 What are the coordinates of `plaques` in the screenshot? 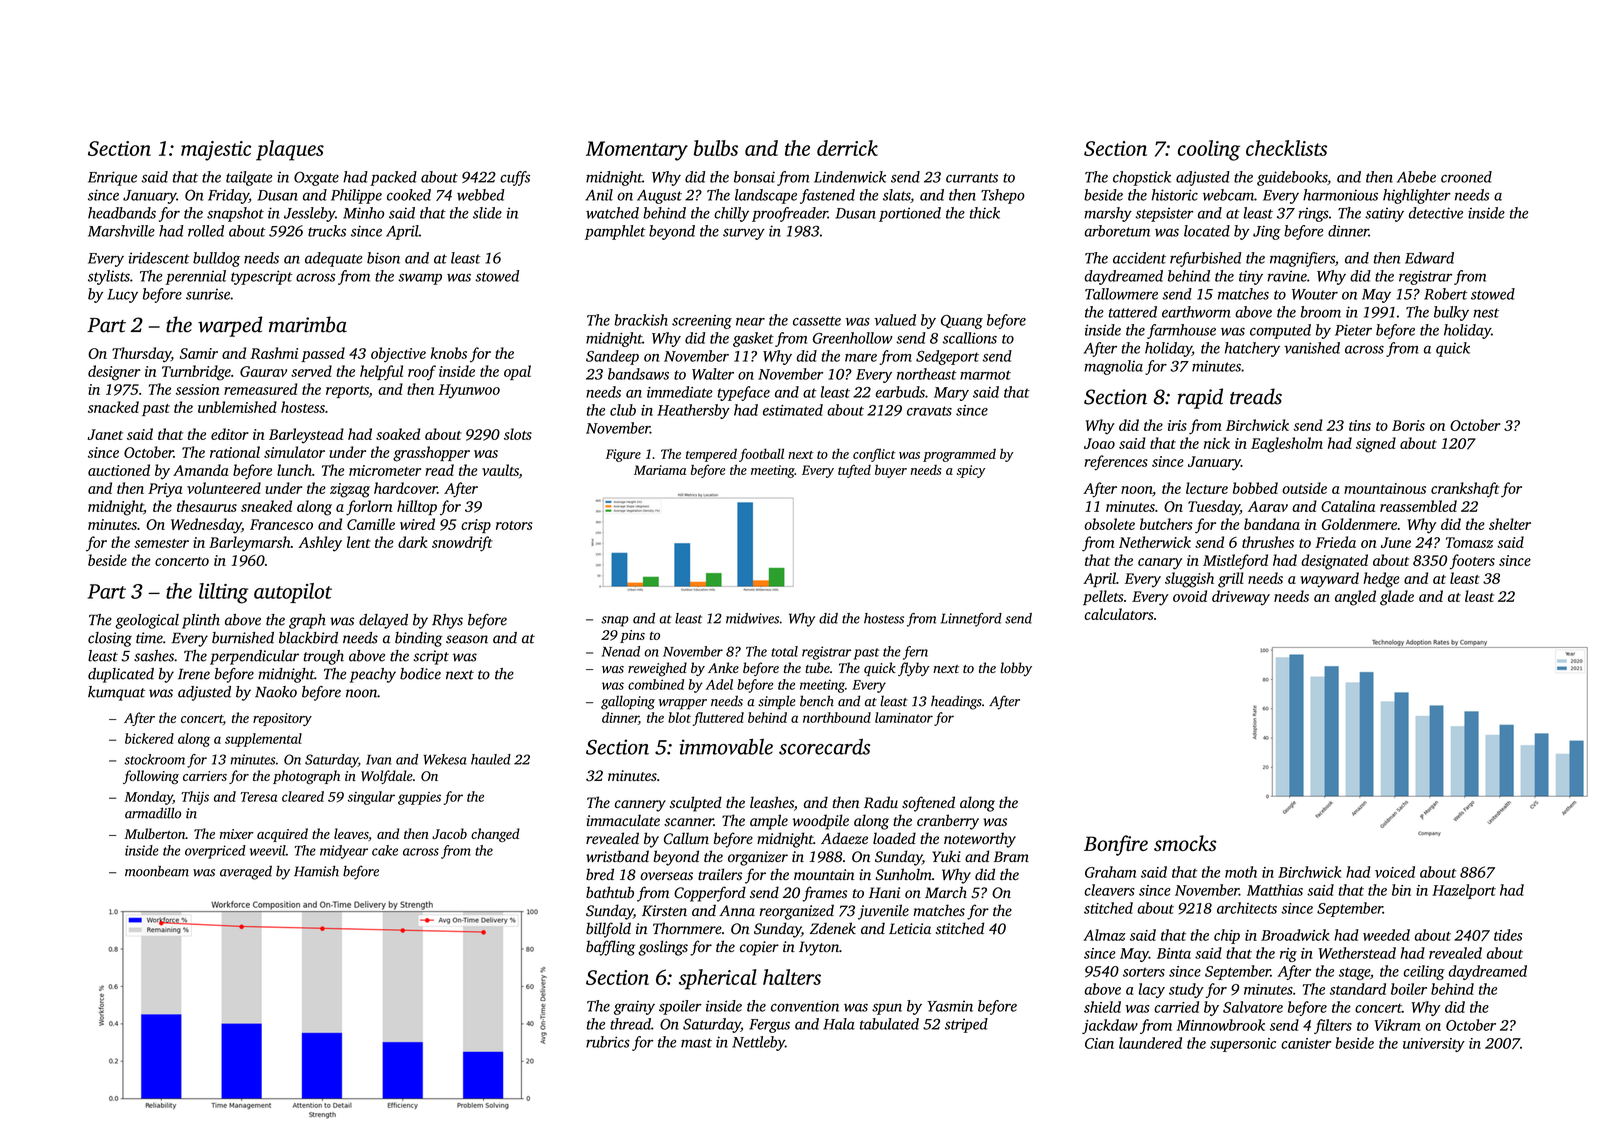 It's located at (290, 150).
